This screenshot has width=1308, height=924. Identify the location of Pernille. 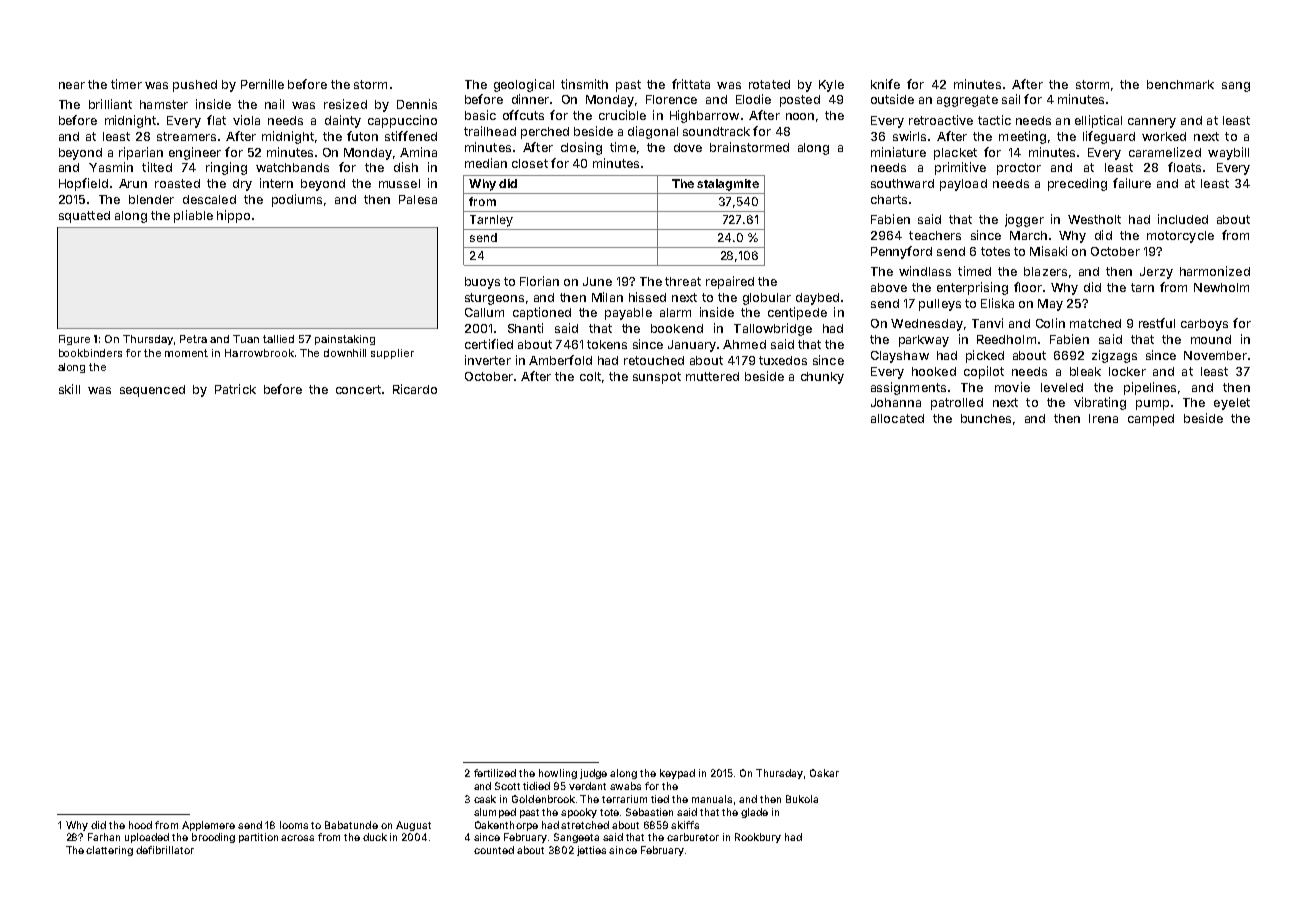
(262, 84).
